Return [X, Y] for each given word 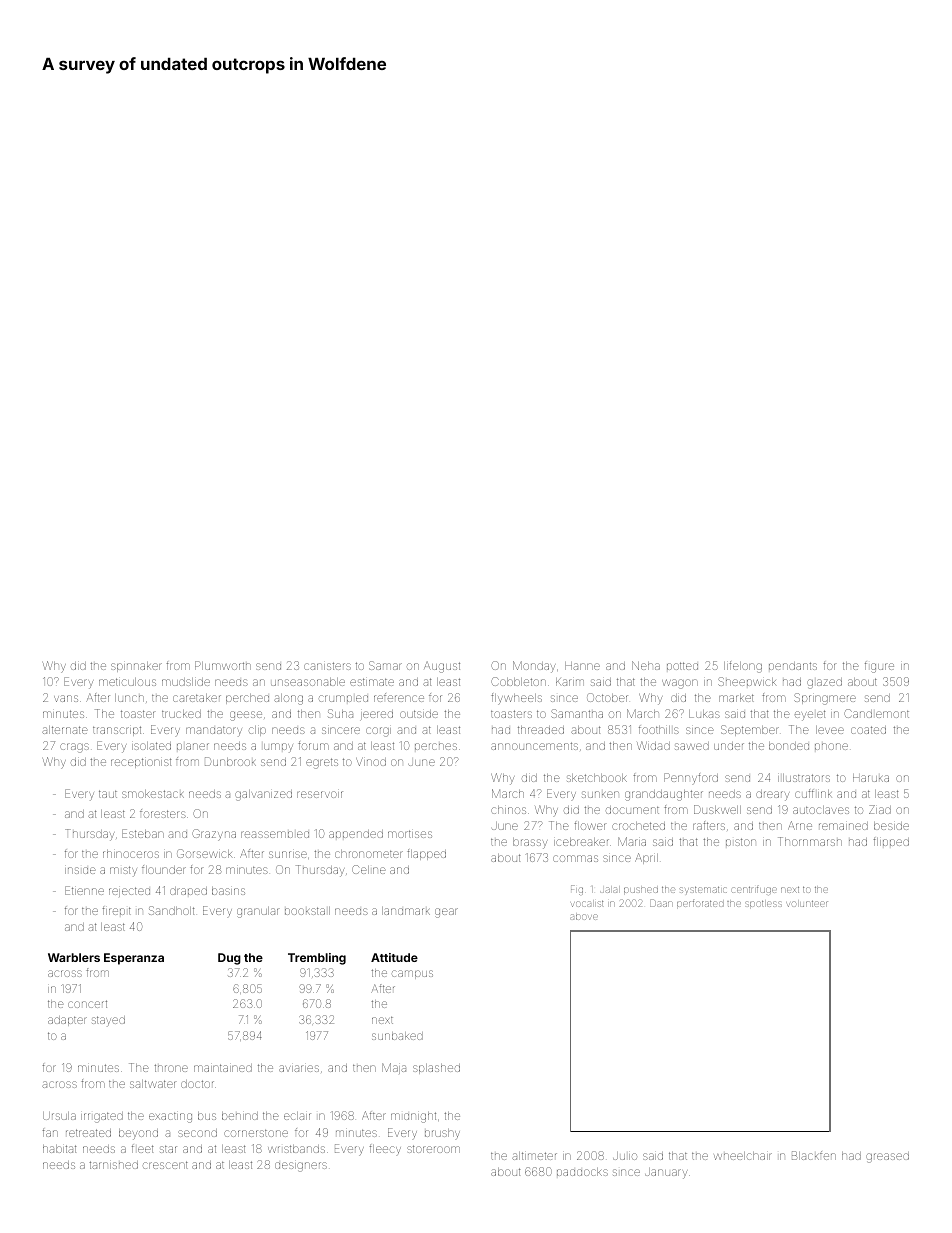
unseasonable [308, 682]
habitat [59, 1149]
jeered [376, 715]
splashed [436, 1069]
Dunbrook [230, 761]
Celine [368, 869]
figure [879, 667]
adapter [67, 1021]
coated [868, 730]
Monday [534, 667]
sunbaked [397, 1036]
